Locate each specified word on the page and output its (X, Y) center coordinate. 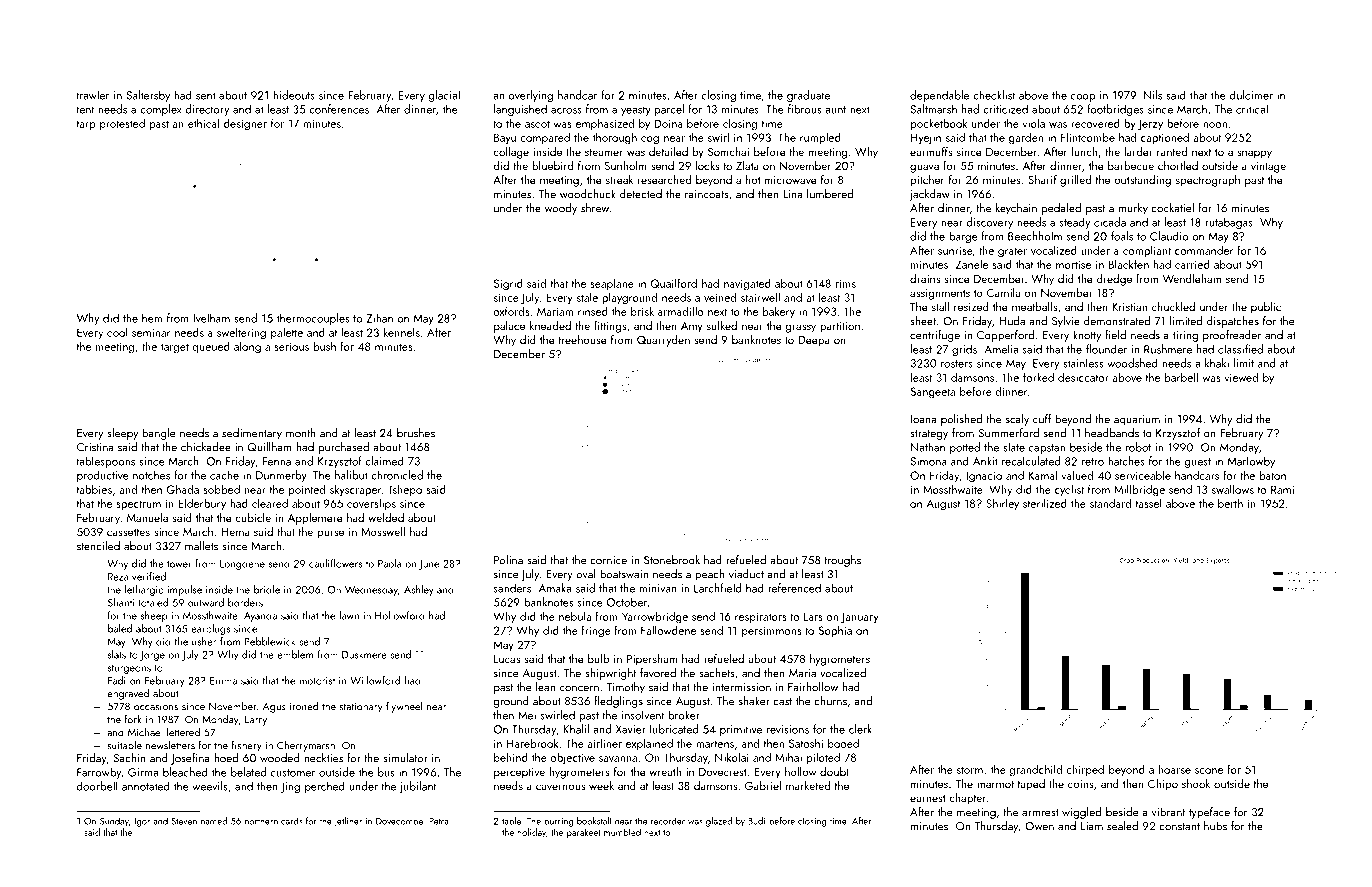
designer (245, 125)
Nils (1153, 95)
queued (211, 348)
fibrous (804, 109)
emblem (295, 654)
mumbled (622, 832)
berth (1230, 503)
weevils (209, 786)
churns (830, 701)
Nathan (928, 447)
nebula (575, 616)
